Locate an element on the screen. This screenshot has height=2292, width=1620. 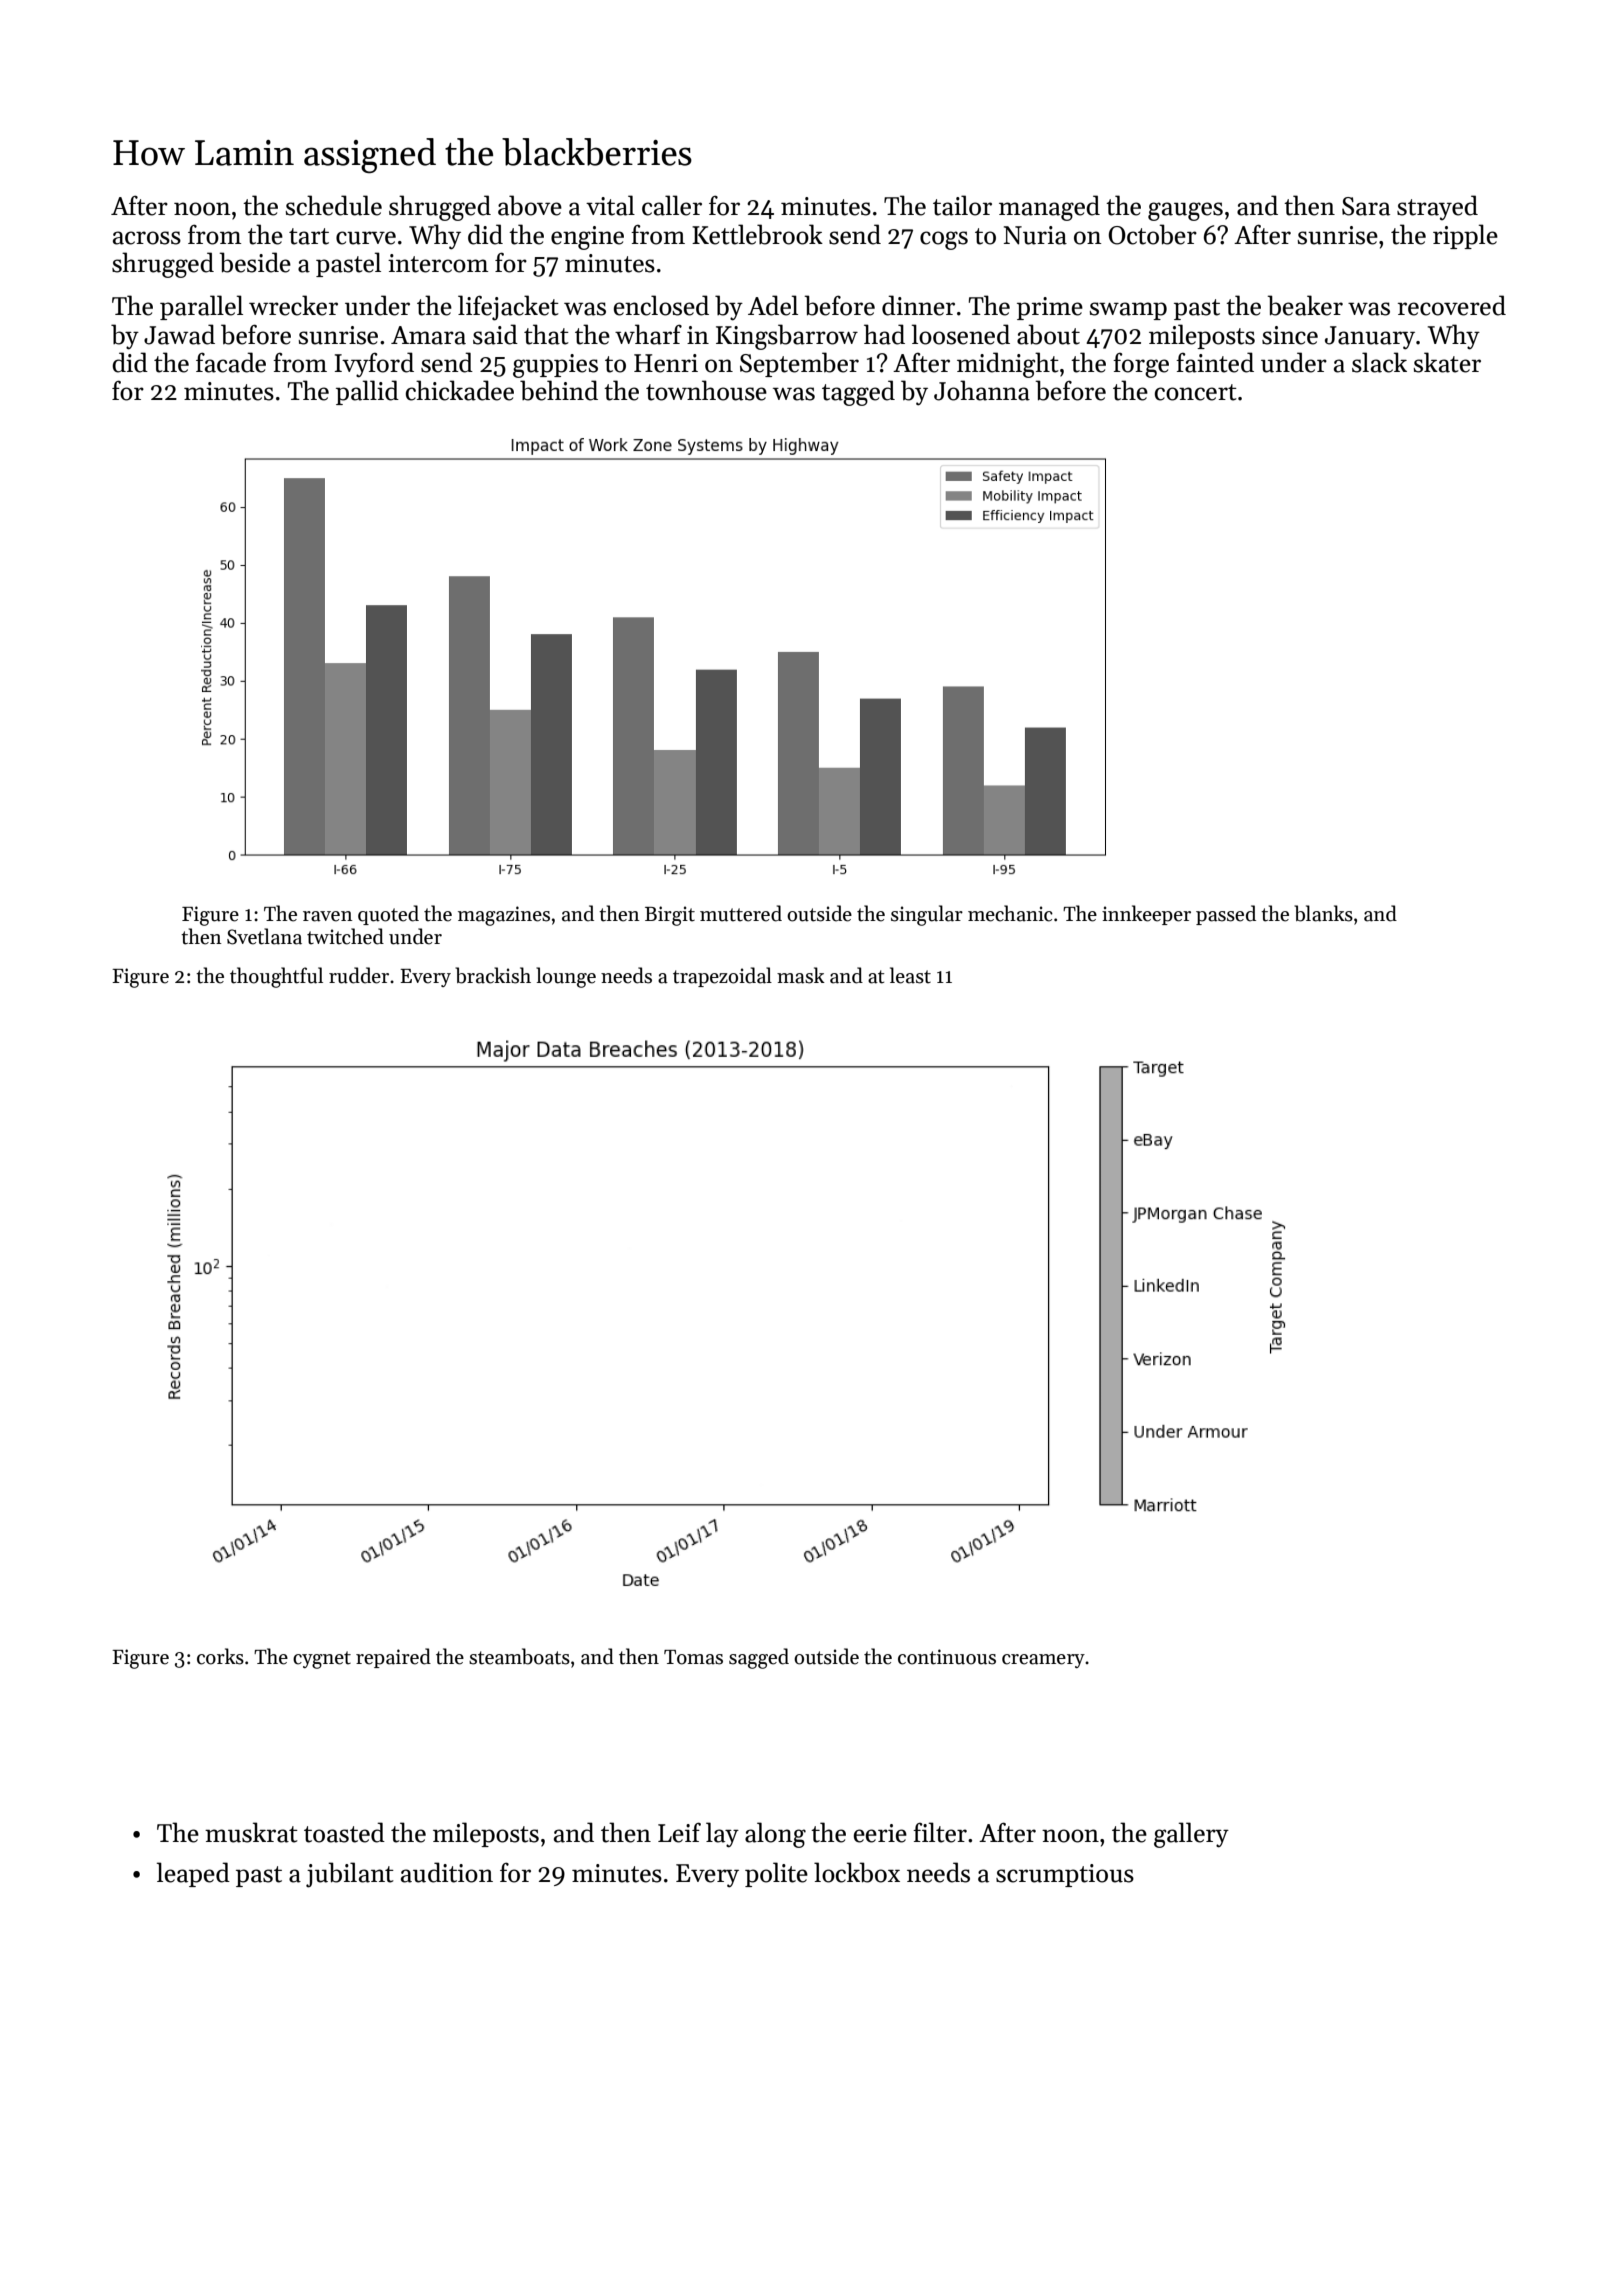
filter is located at coordinates (940, 1832).
